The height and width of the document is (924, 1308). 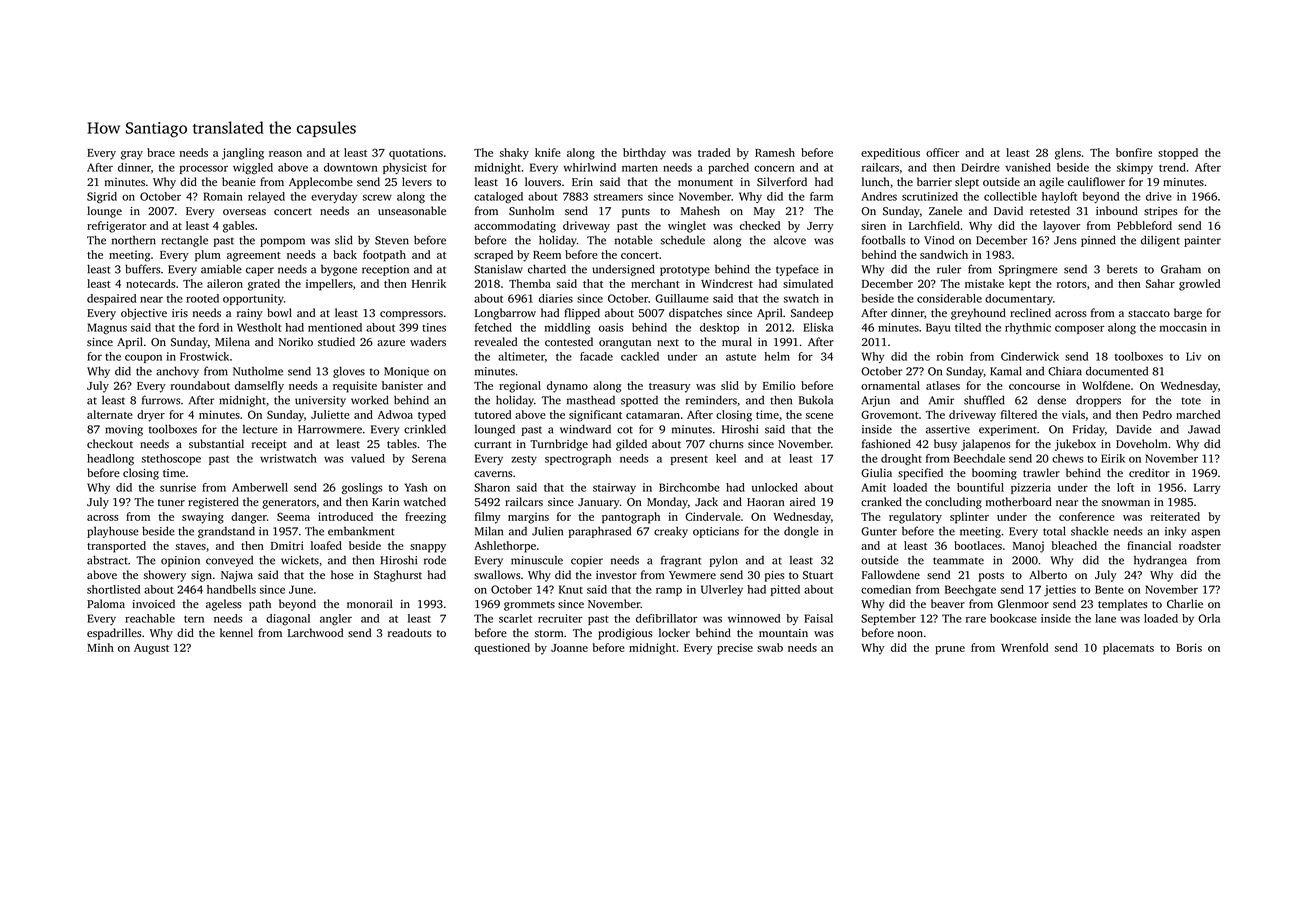 I want to click on notable, so click(x=634, y=240).
